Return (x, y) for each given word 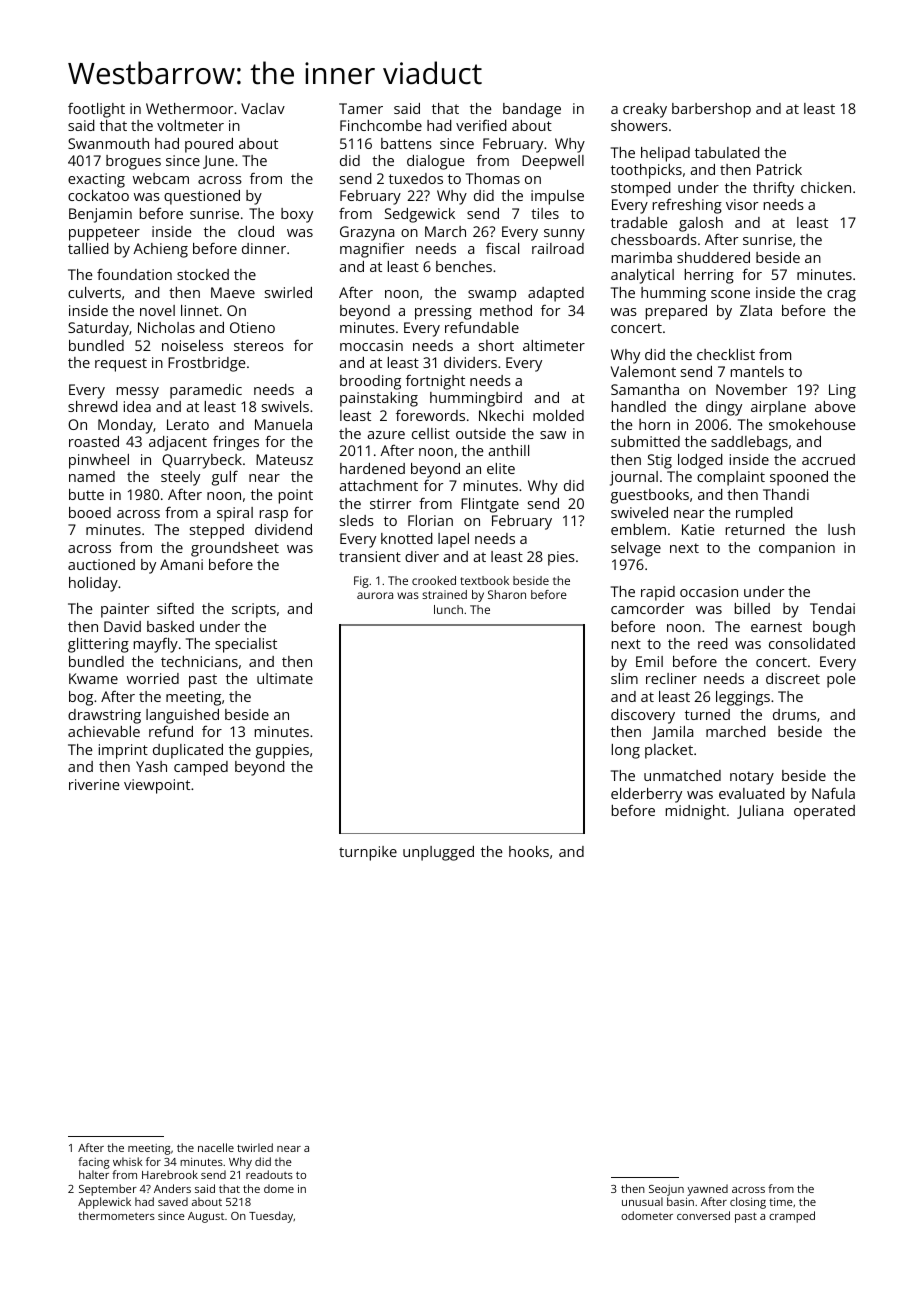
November (751, 389)
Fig (361, 582)
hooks (529, 851)
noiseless (192, 345)
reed (713, 643)
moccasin (371, 345)
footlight (96, 110)
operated (824, 812)
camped (201, 768)
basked (170, 626)
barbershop (711, 110)
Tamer (361, 108)
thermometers (116, 1215)
